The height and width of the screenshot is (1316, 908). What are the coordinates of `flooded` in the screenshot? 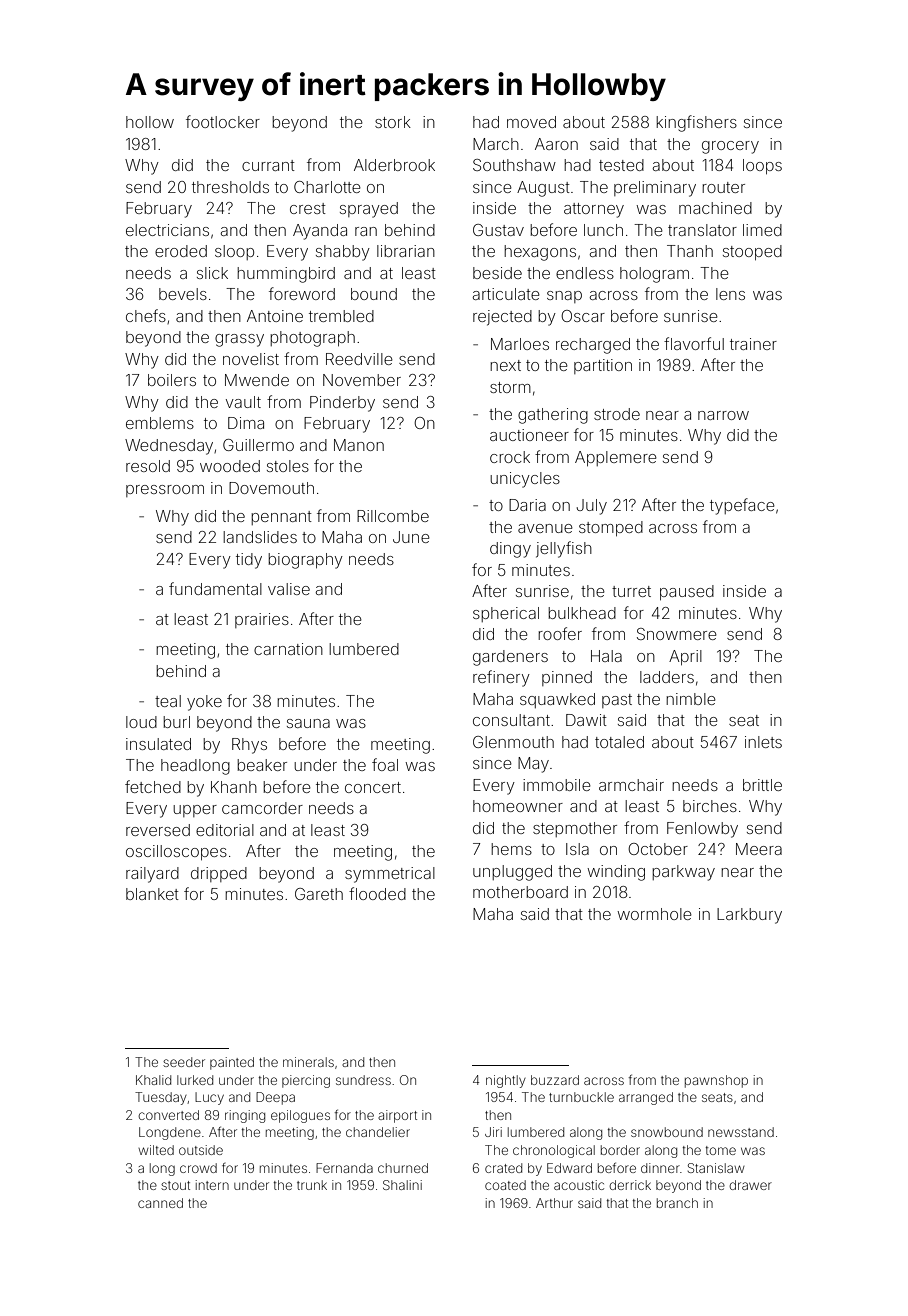 It's located at (377, 893).
